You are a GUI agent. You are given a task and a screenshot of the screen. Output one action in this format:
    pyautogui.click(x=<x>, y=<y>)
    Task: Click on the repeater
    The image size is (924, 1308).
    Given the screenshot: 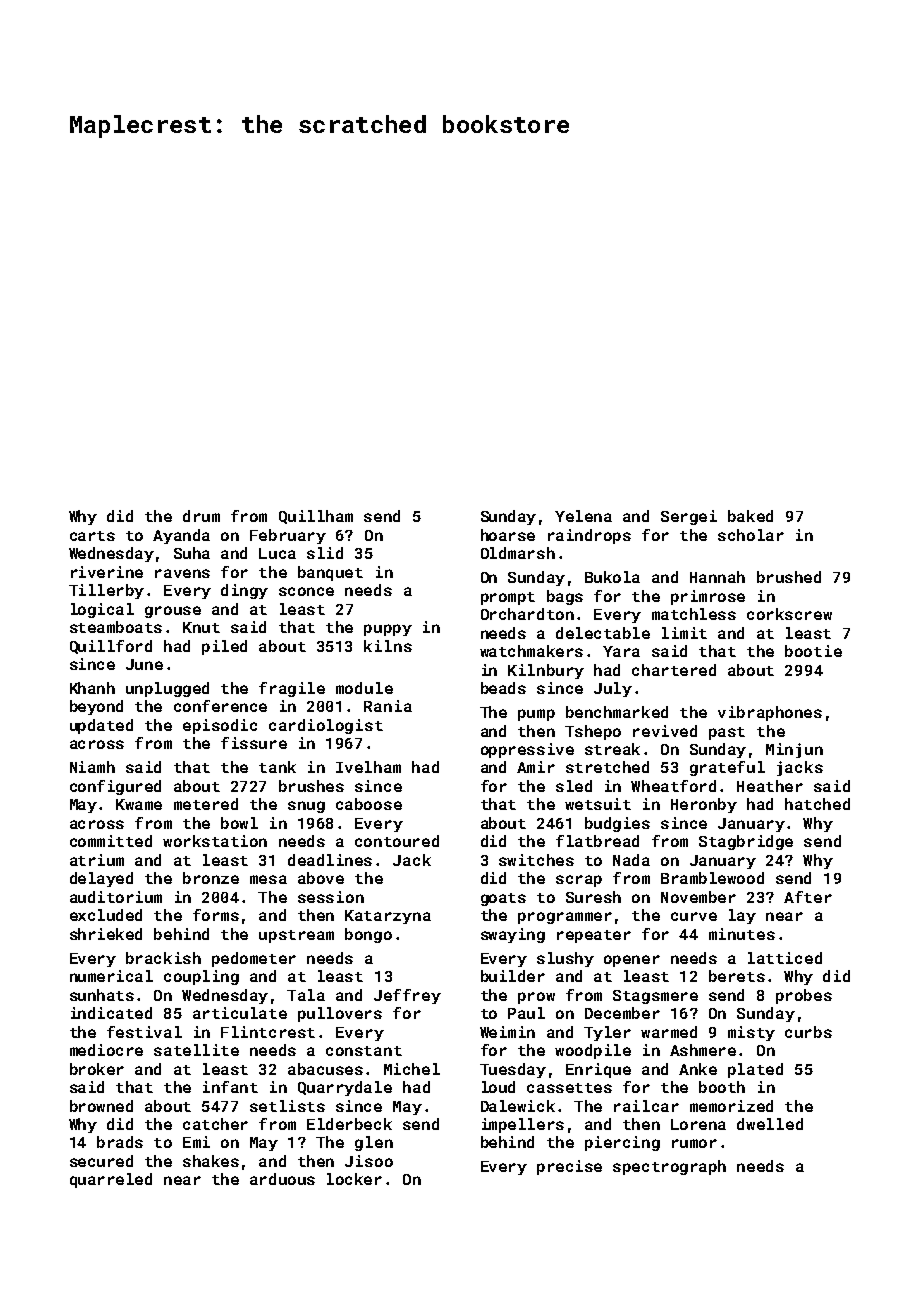 What is the action you would take?
    pyautogui.click(x=594, y=936)
